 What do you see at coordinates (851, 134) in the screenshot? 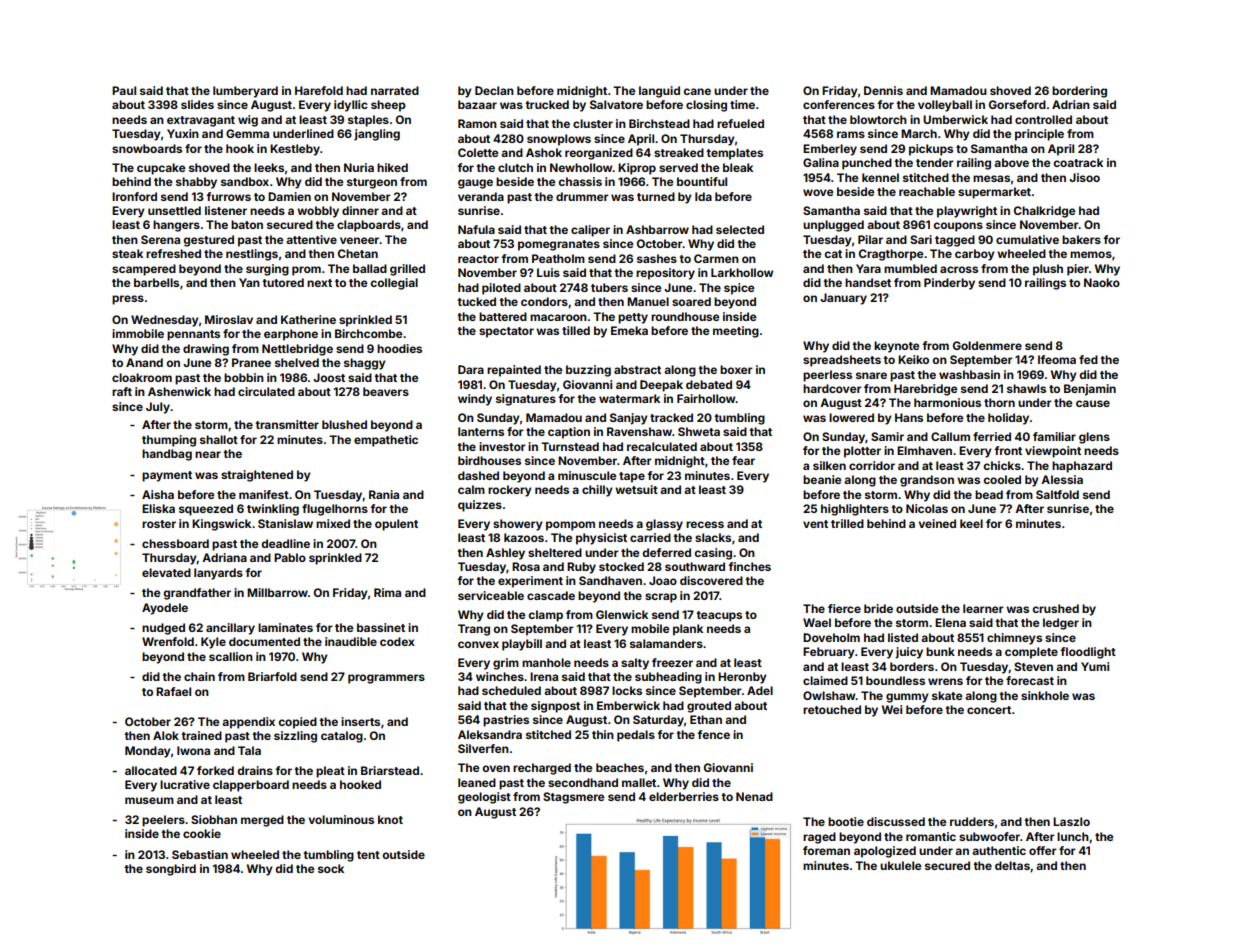
I see `rams` at bounding box center [851, 134].
